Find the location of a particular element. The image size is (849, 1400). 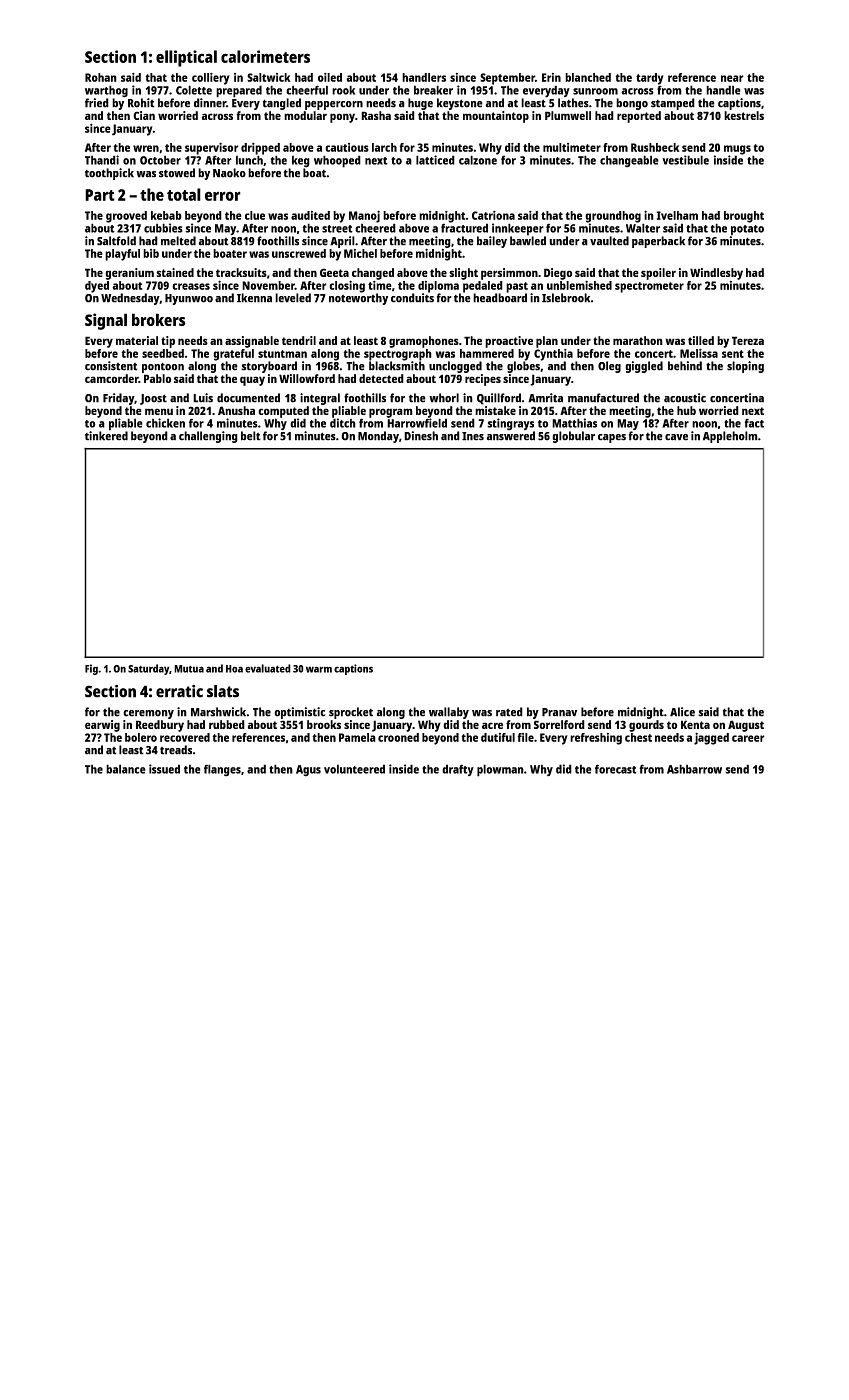

cheerful is located at coordinates (307, 90).
